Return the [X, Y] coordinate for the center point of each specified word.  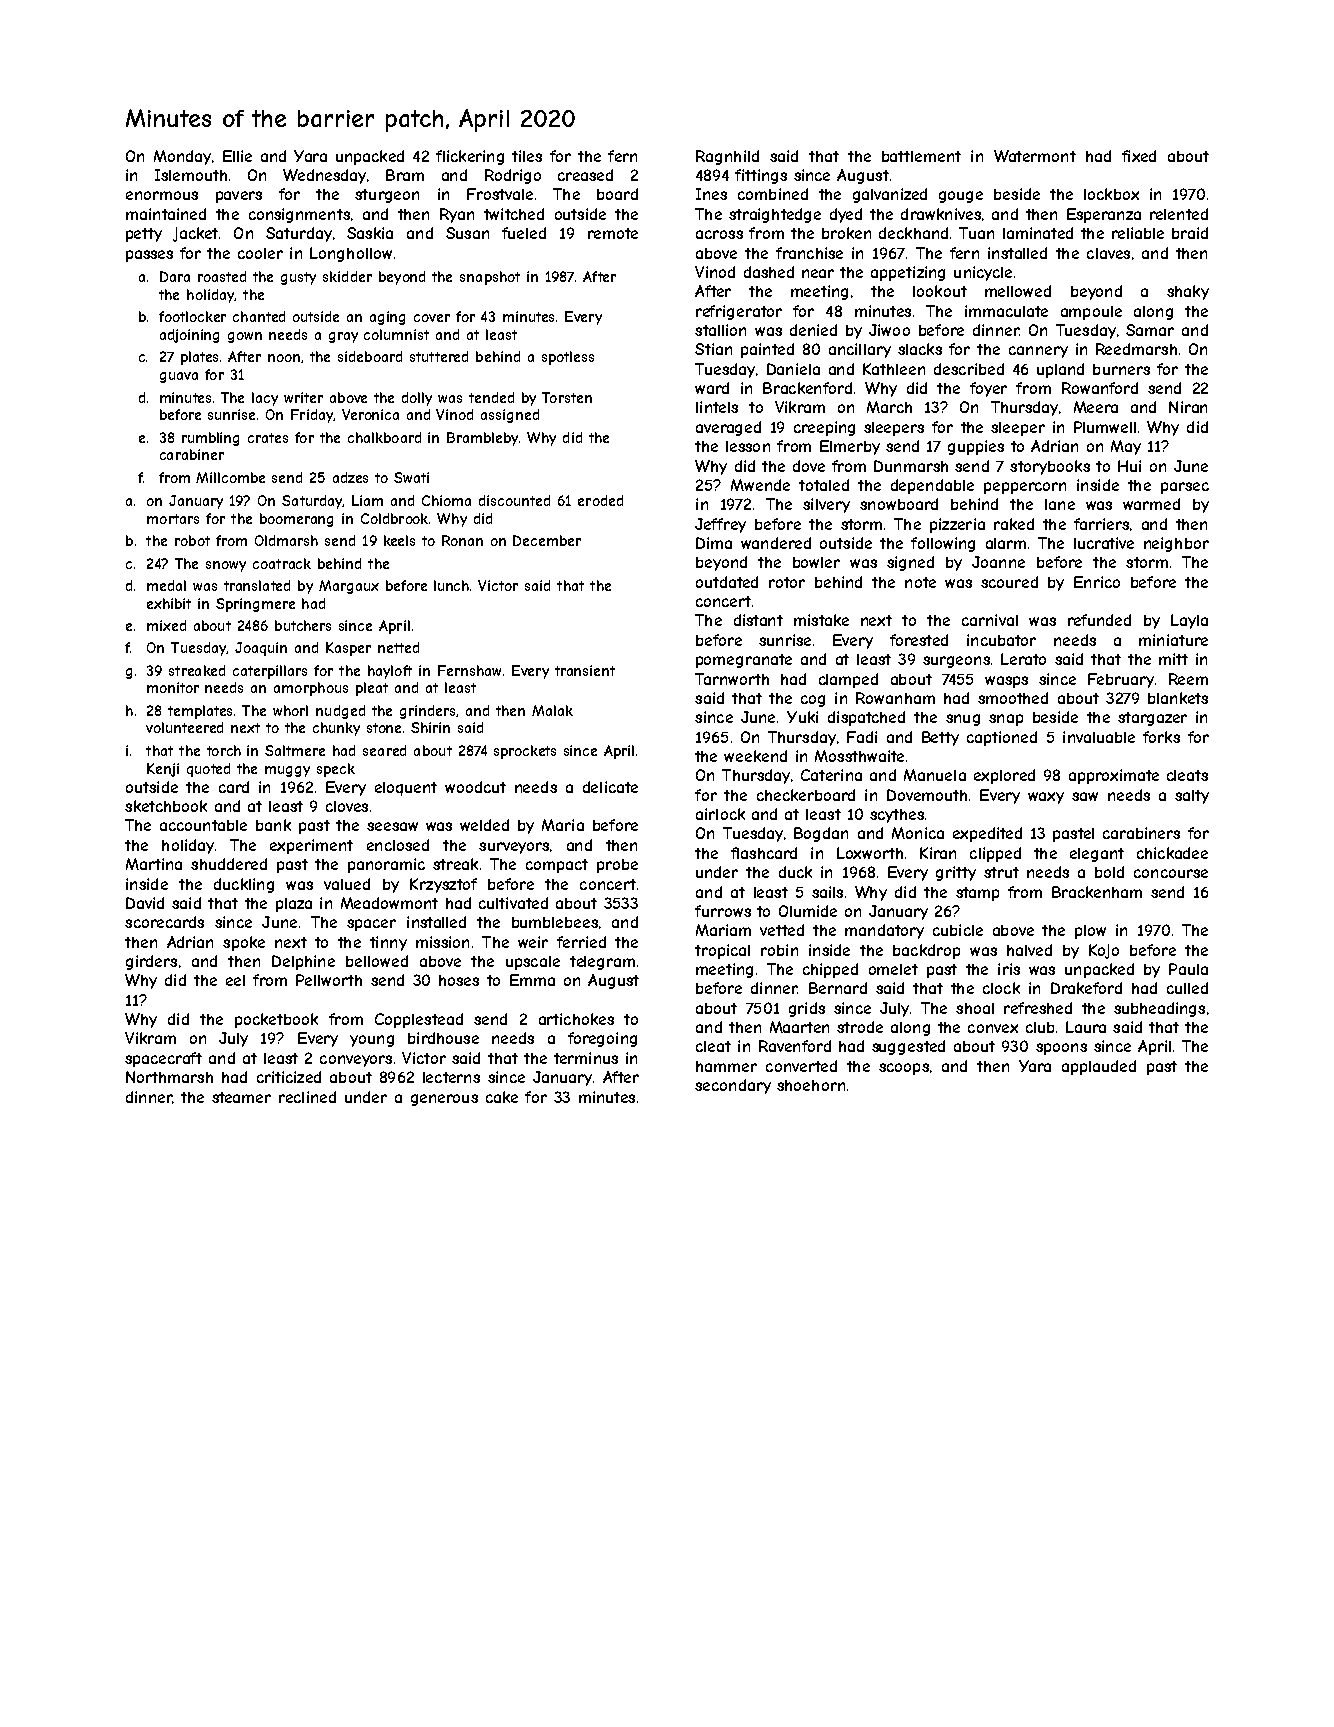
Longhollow [351, 254]
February [1121, 680]
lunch [451, 585]
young [372, 1041]
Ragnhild [727, 157]
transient [585, 670]
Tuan [976, 233]
